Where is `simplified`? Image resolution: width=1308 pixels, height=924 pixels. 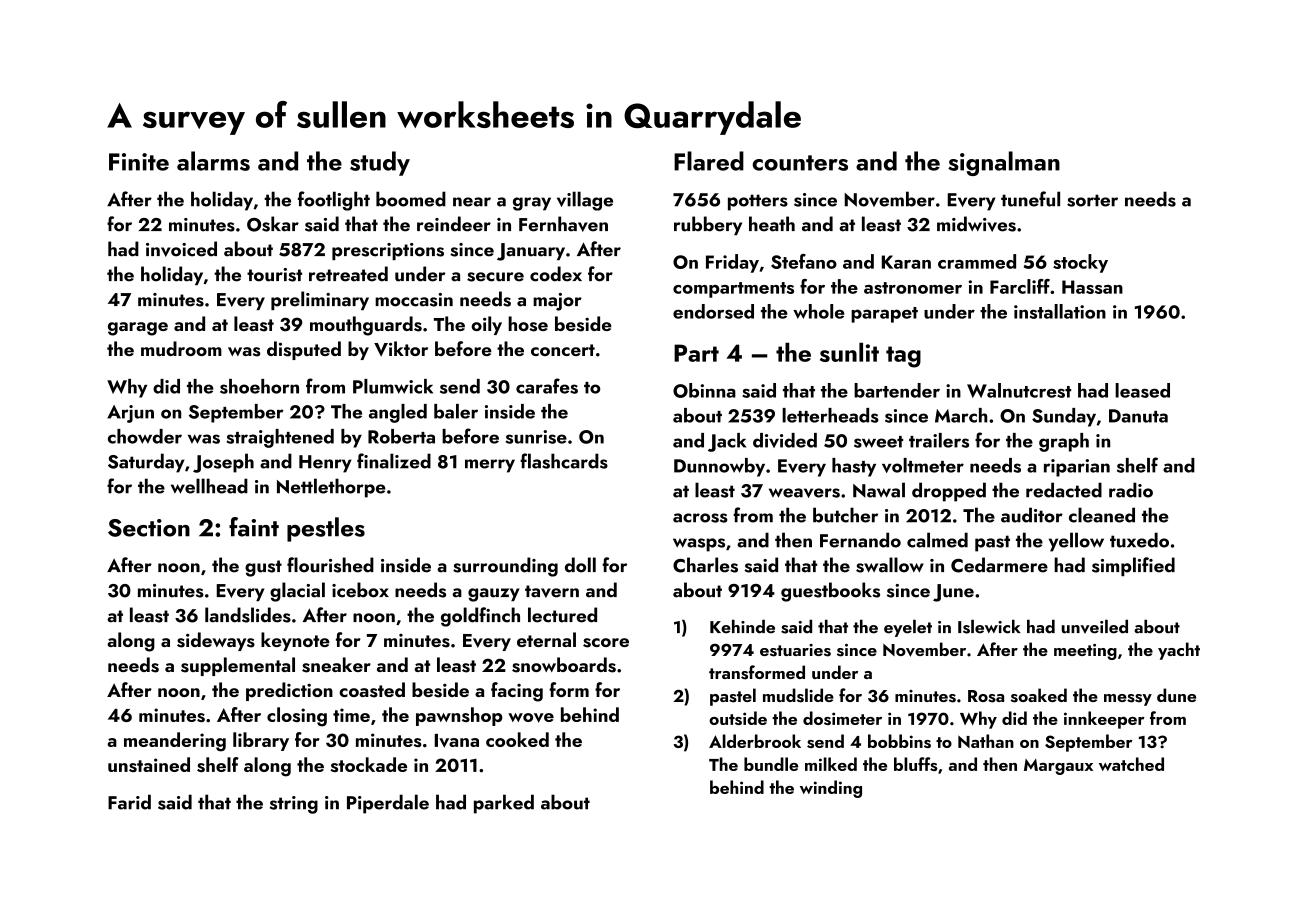
simplified is located at coordinates (1133, 566).
